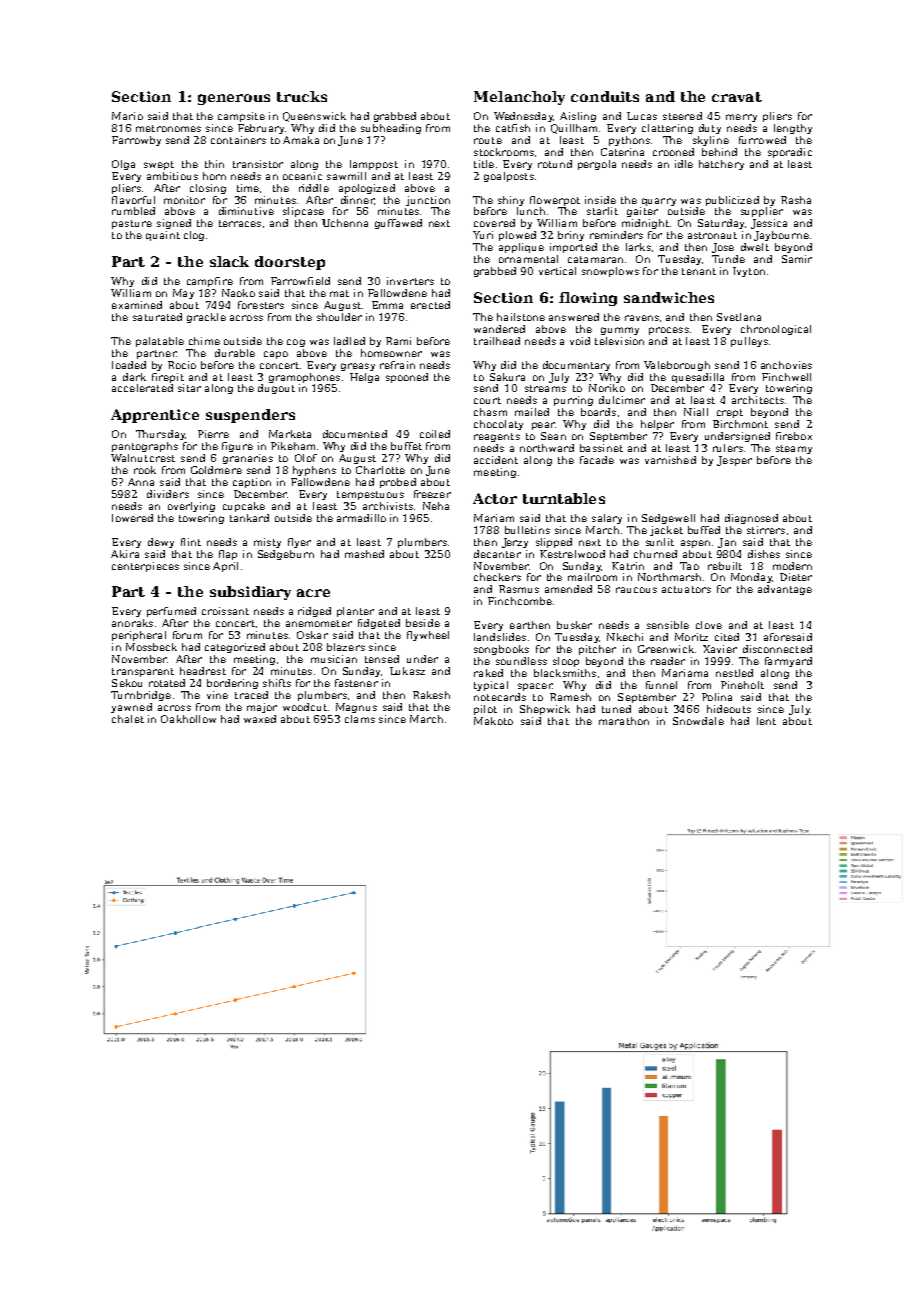  What do you see at coordinates (786, 377) in the screenshot?
I see `Finchwell` at bounding box center [786, 377].
